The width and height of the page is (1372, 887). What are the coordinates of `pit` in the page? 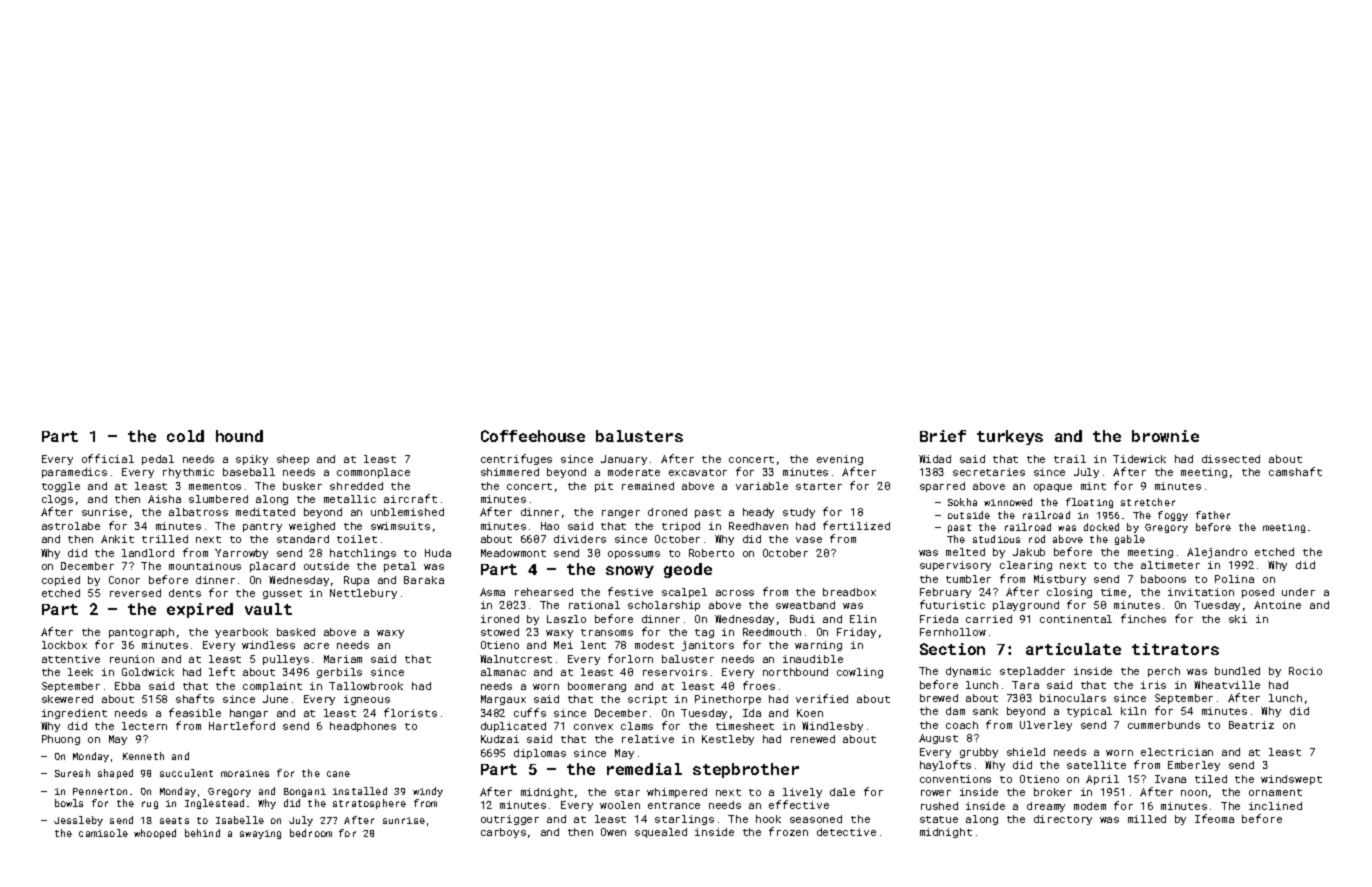 It's located at (604, 487).
